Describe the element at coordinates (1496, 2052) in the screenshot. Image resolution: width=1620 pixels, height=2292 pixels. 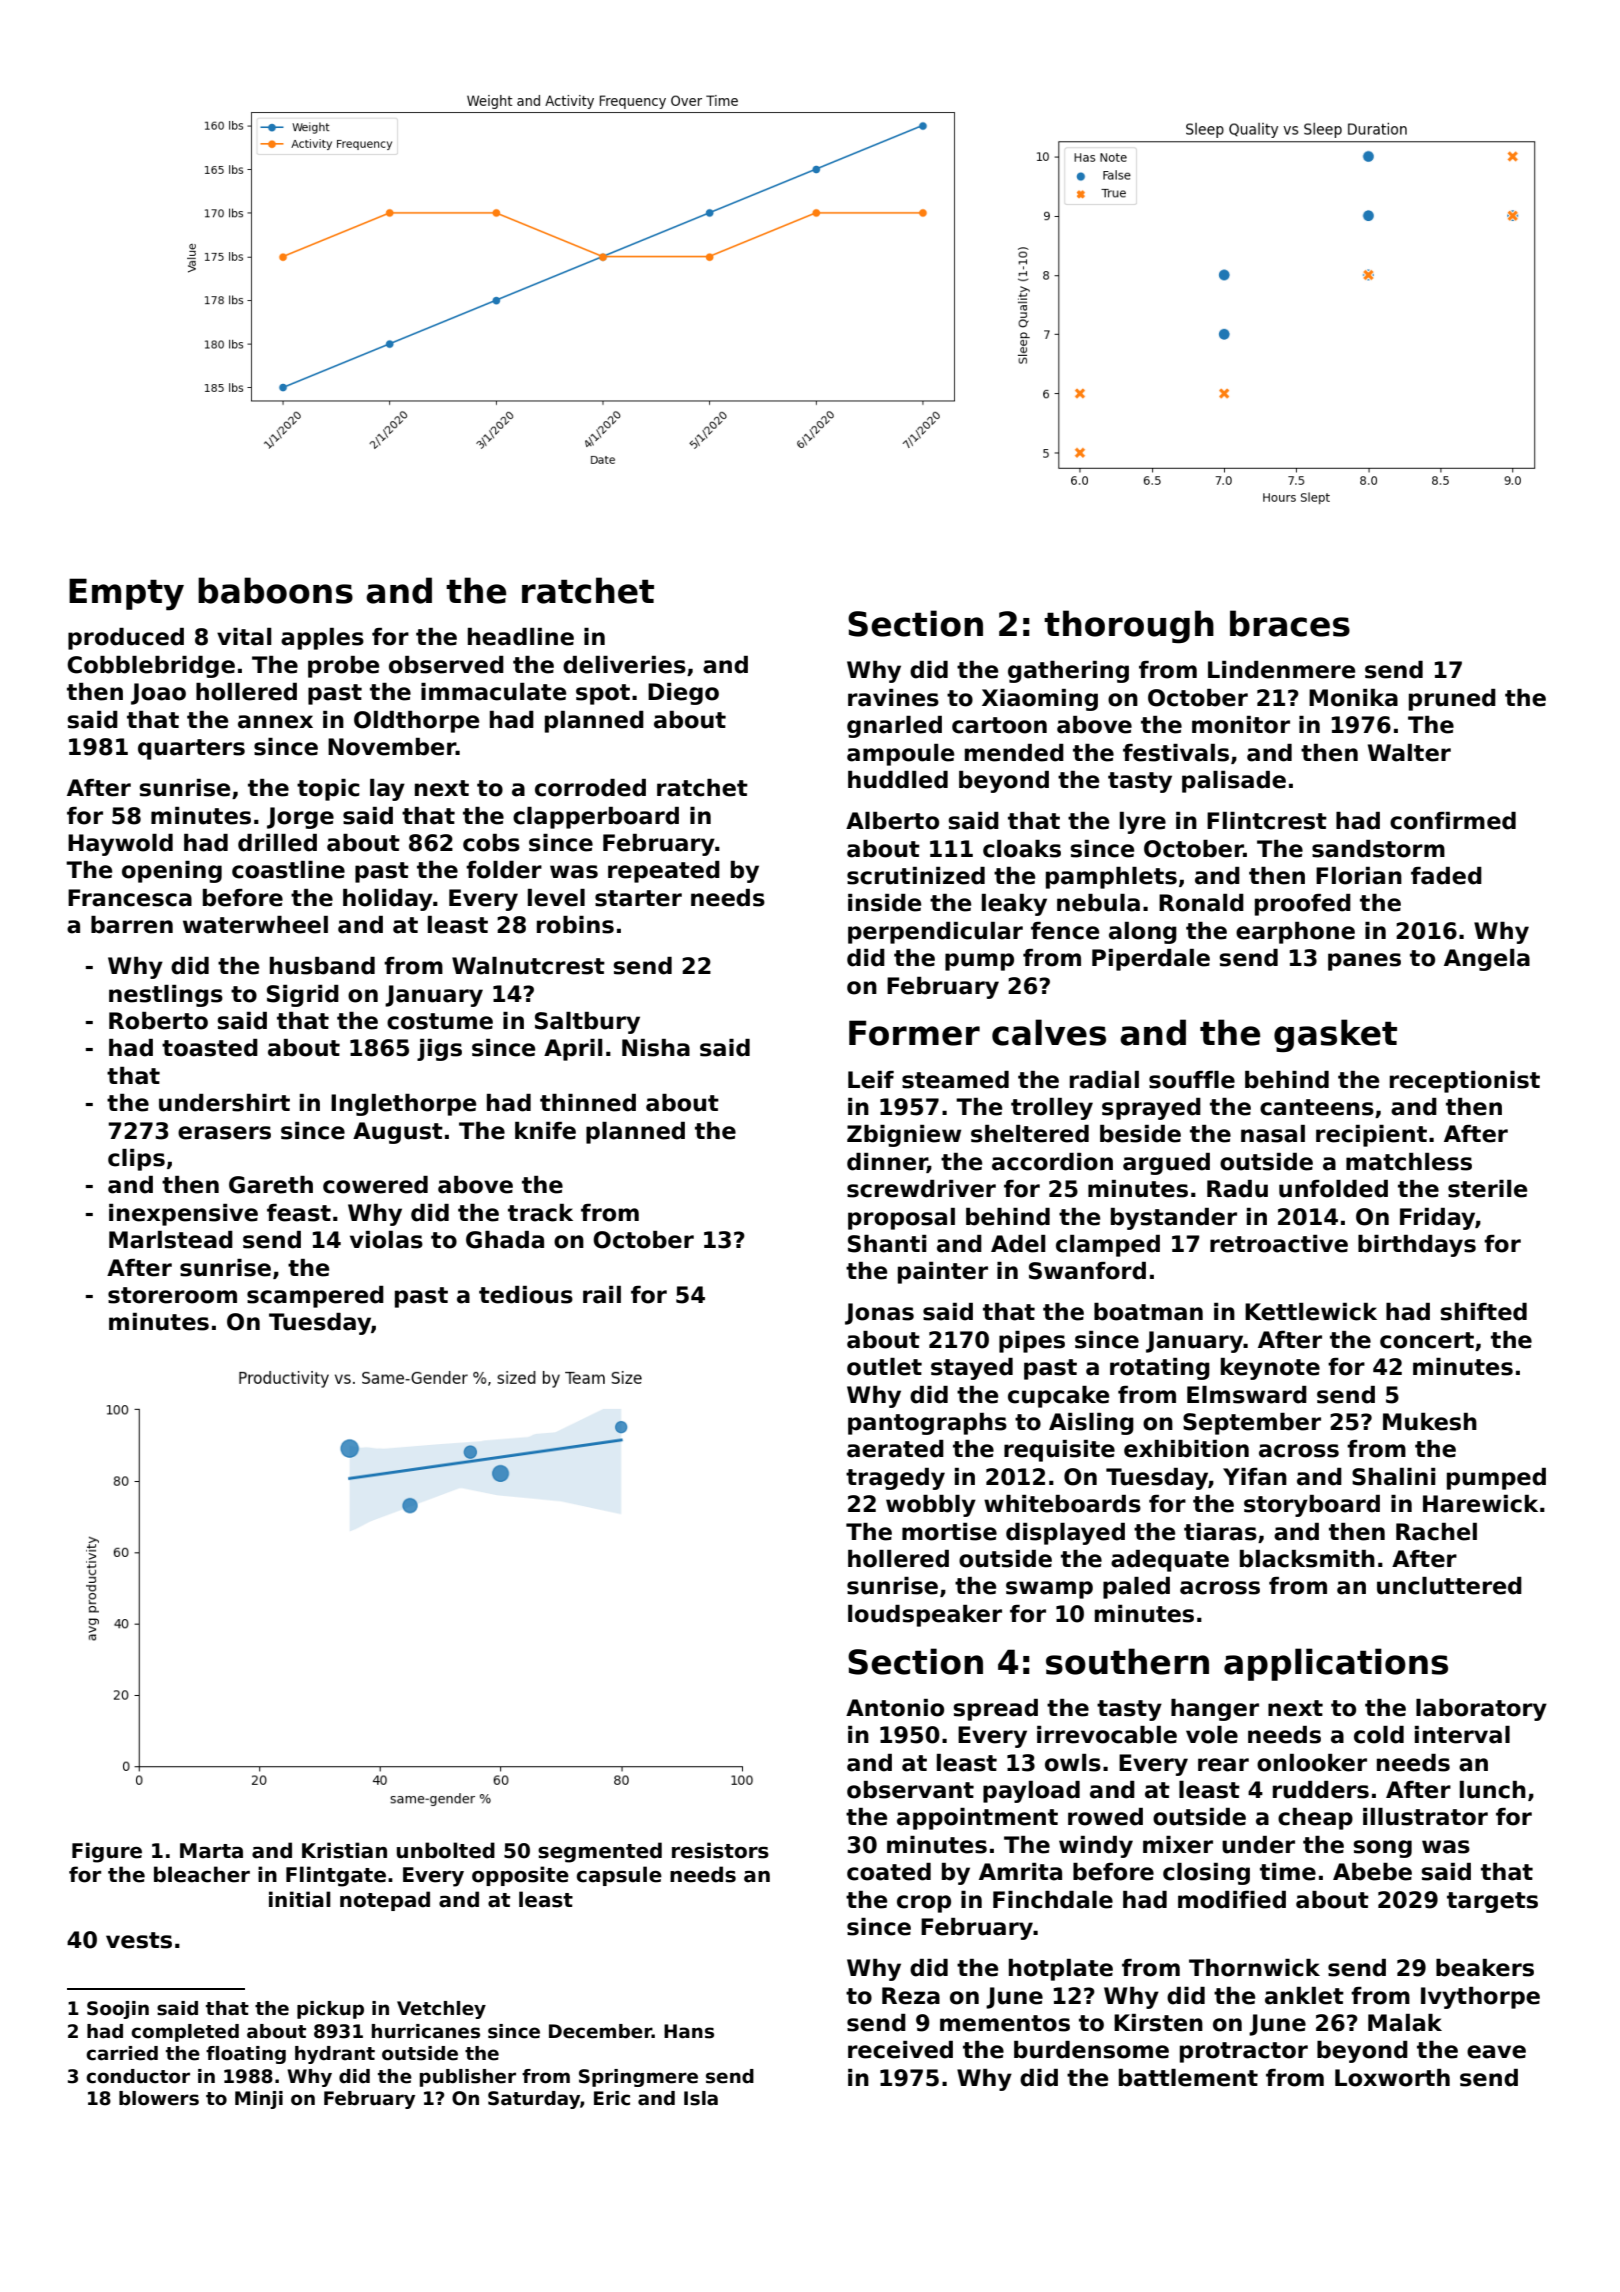
I see `eave` at that location.
